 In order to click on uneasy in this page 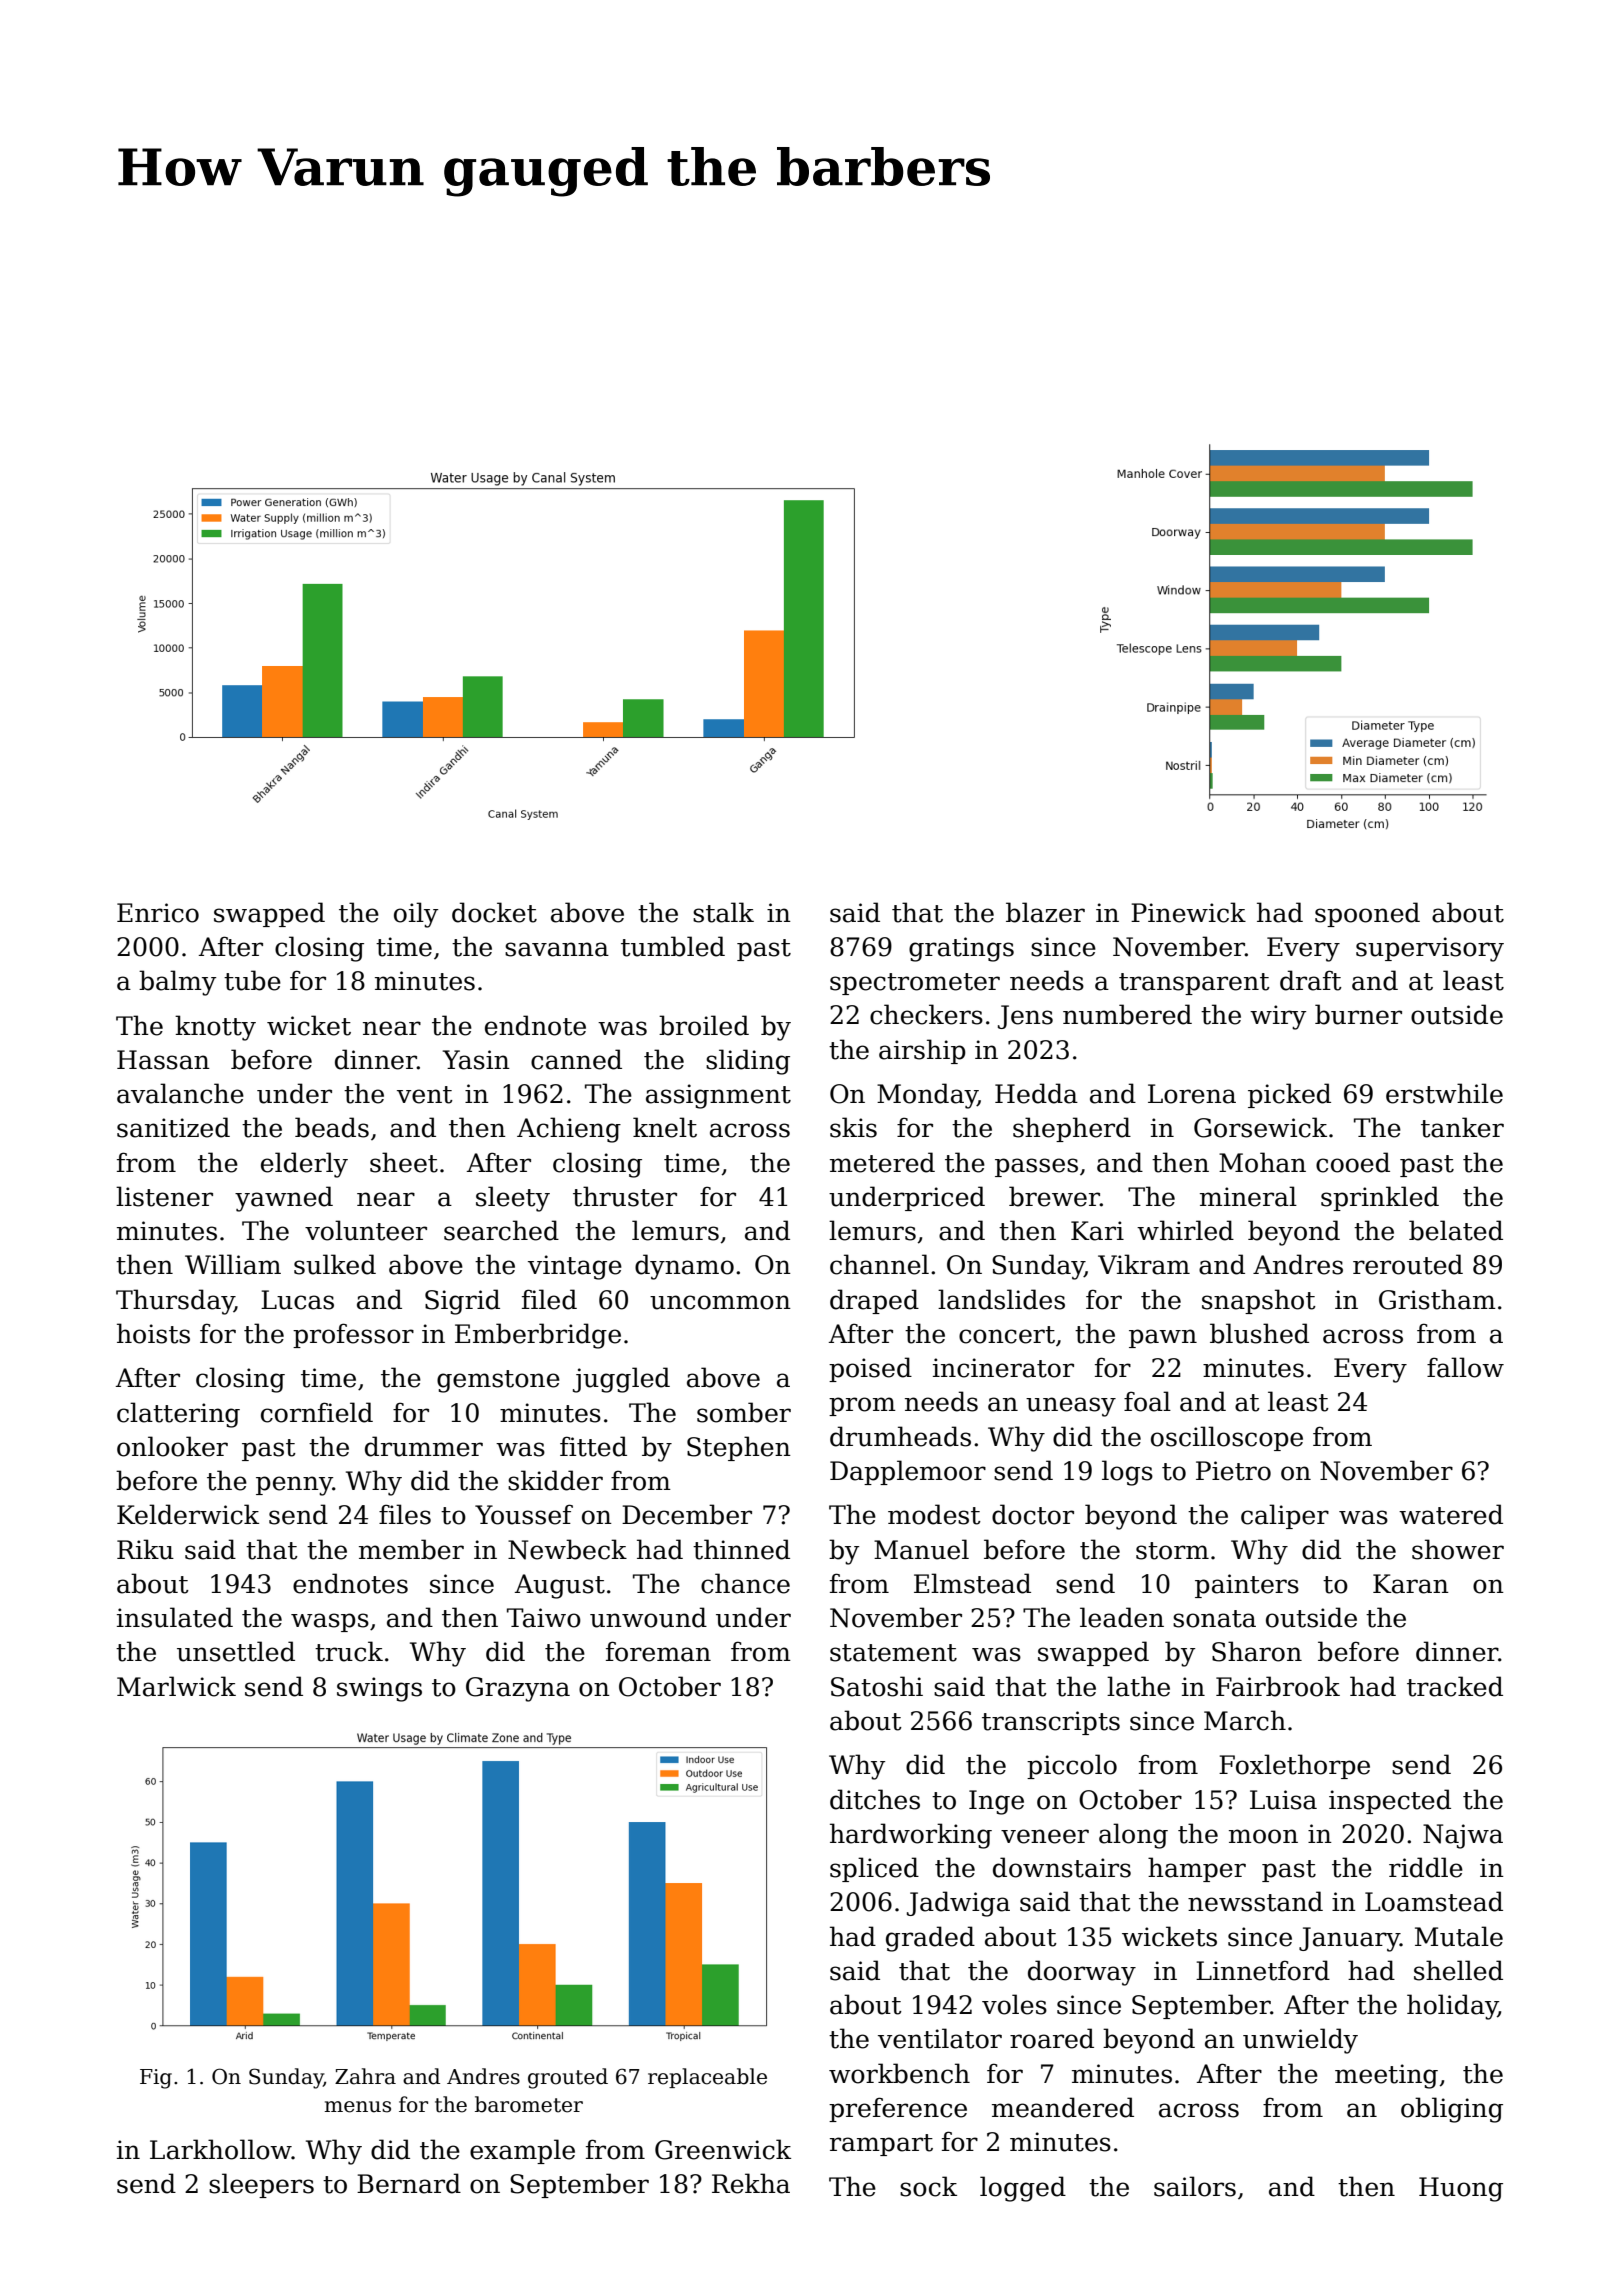, I will do `click(1071, 1407)`.
